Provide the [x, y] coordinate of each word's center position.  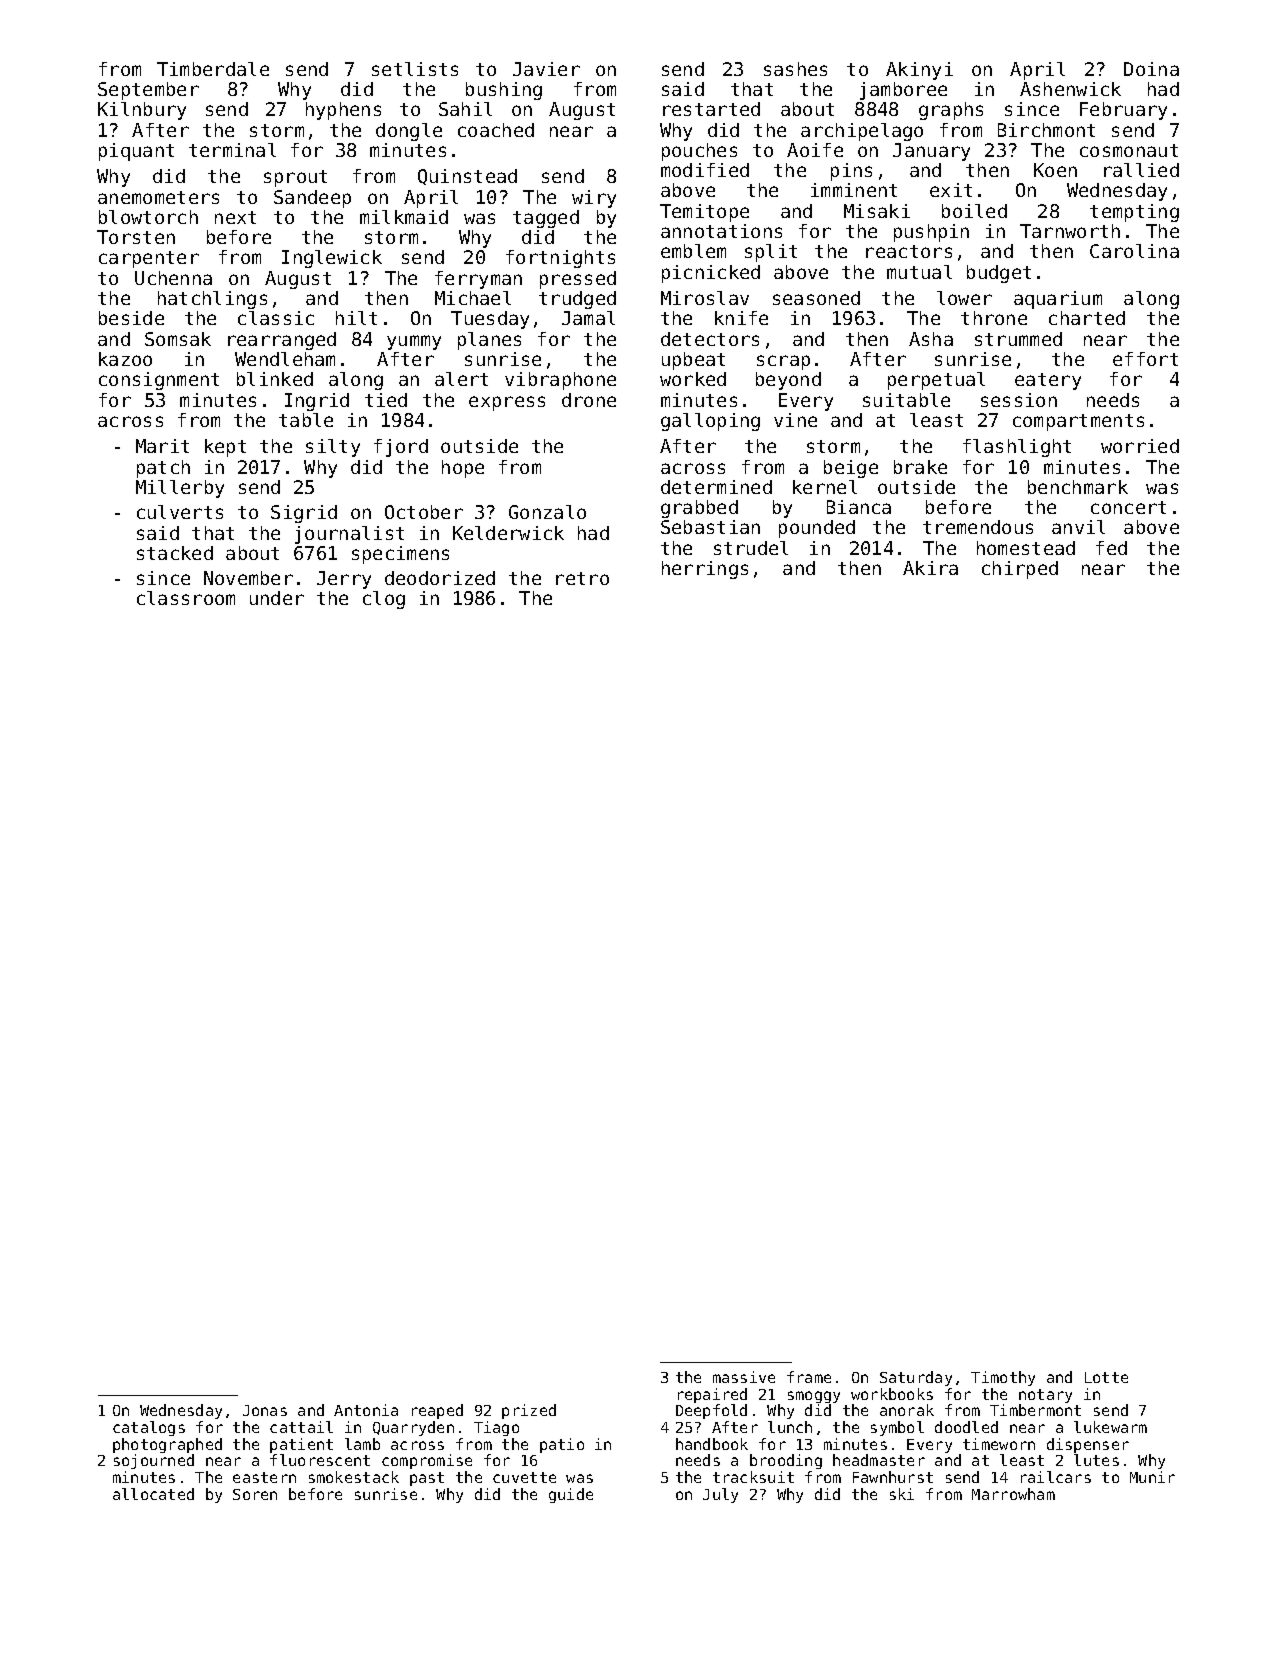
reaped [437, 1411]
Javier [546, 69]
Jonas [265, 1410]
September [148, 91]
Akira [930, 568]
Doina [1151, 69]
